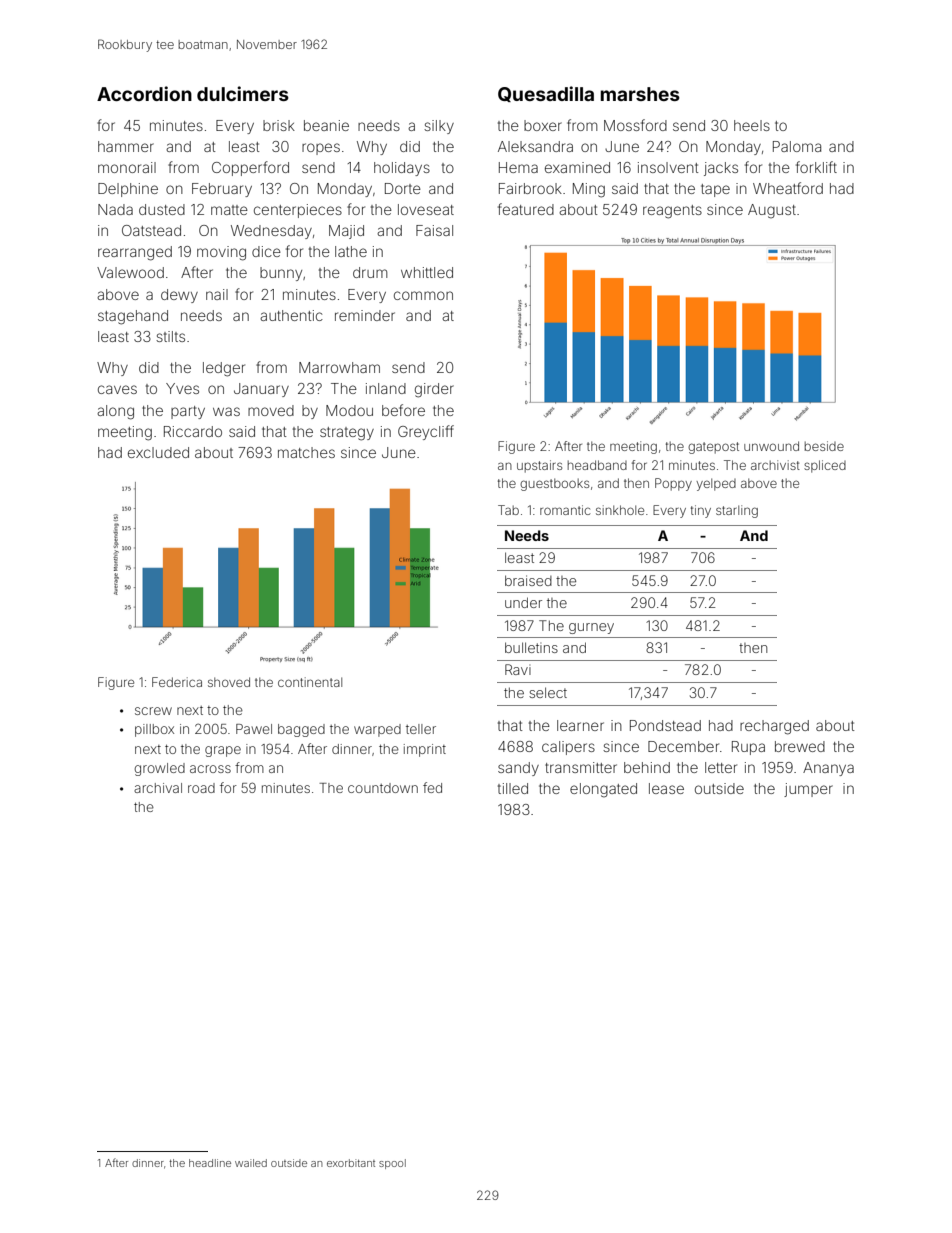  I want to click on headline, so click(210, 1163).
